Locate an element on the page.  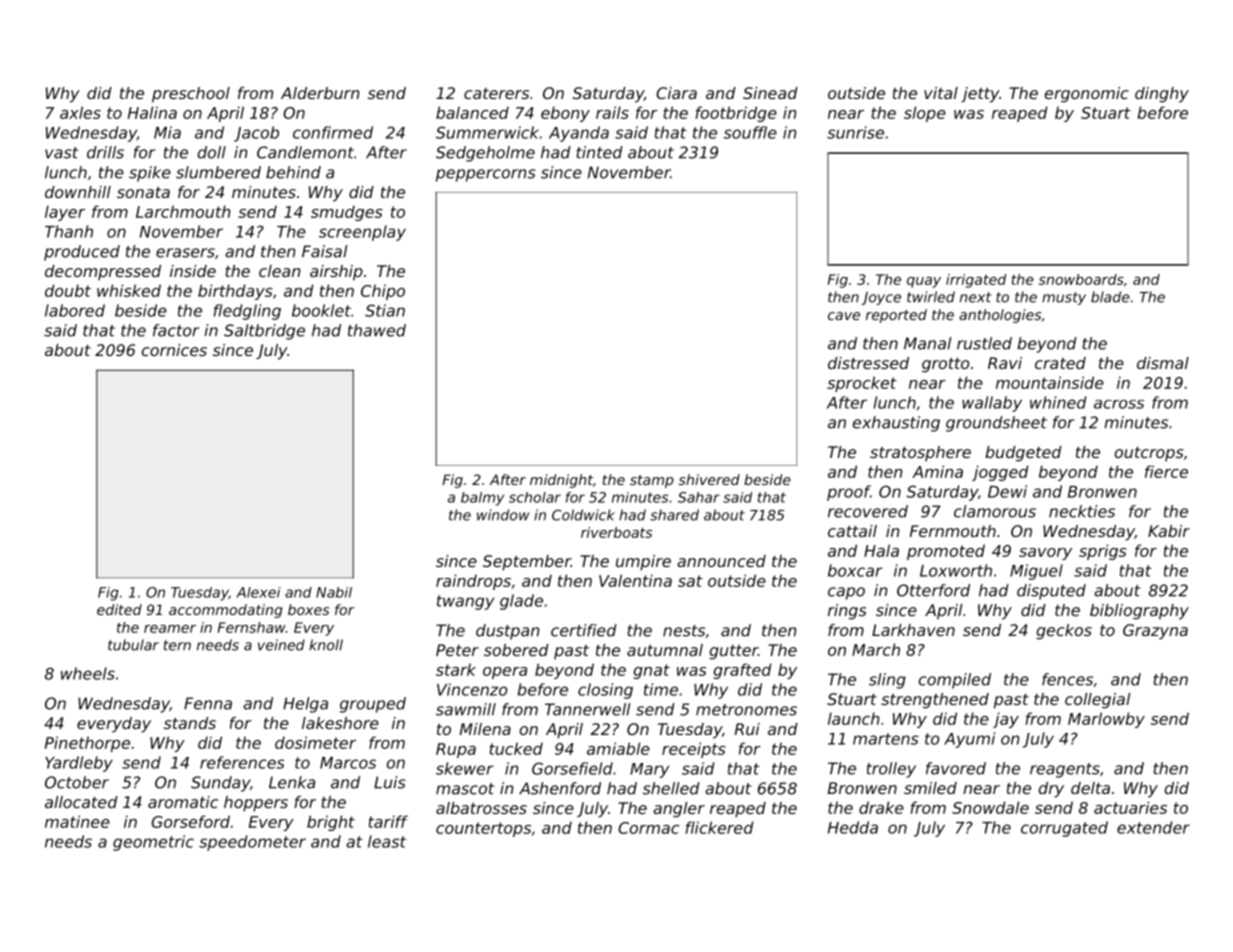
axles is located at coordinates (80, 112).
